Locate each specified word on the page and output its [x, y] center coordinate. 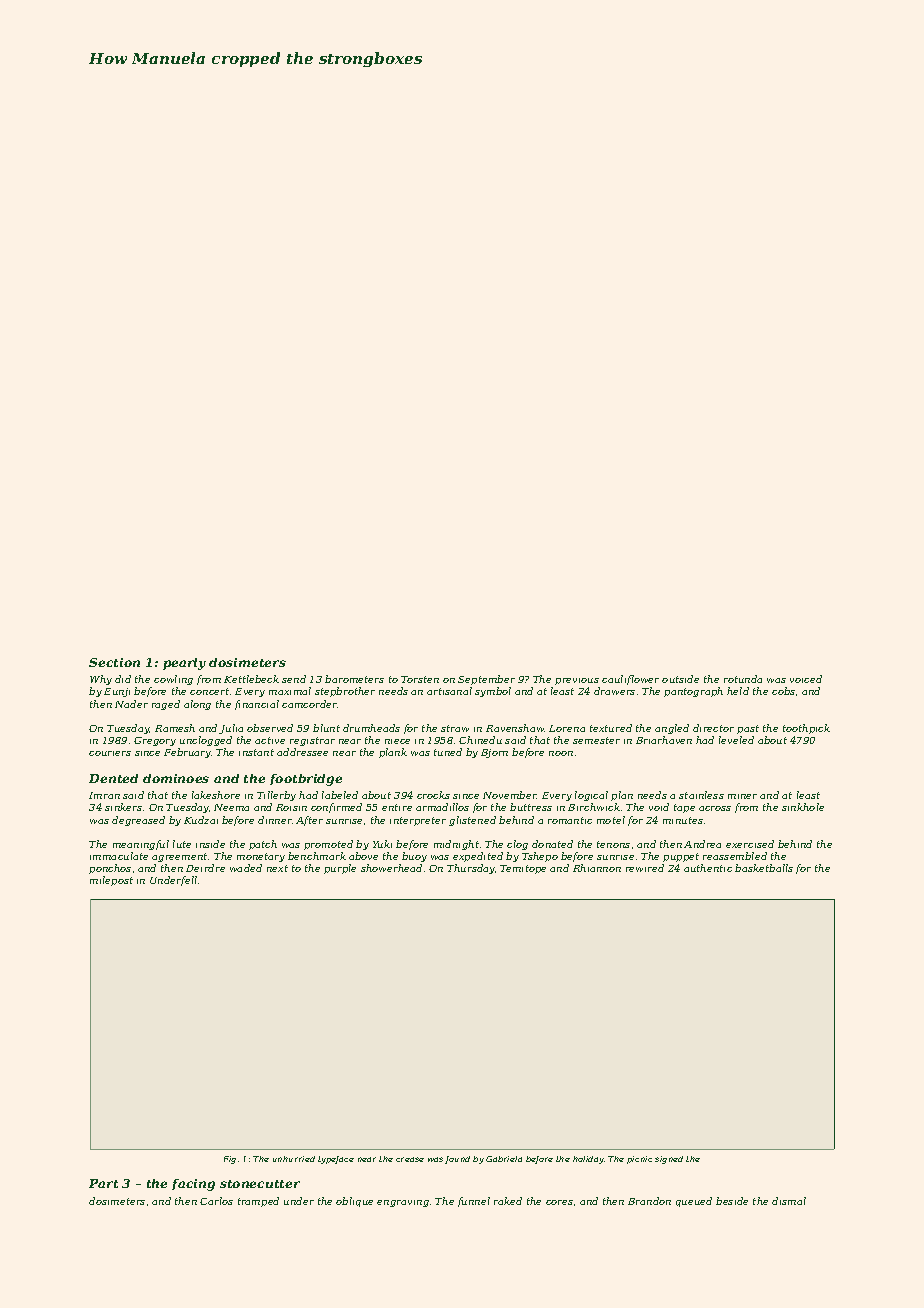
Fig [230, 1160]
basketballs [764, 868]
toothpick [806, 729]
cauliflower [630, 680]
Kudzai [201, 820]
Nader [131, 704]
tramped [258, 1202]
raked [508, 1201]
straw [455, 728]
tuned [448, 752]
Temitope [523, 869]
